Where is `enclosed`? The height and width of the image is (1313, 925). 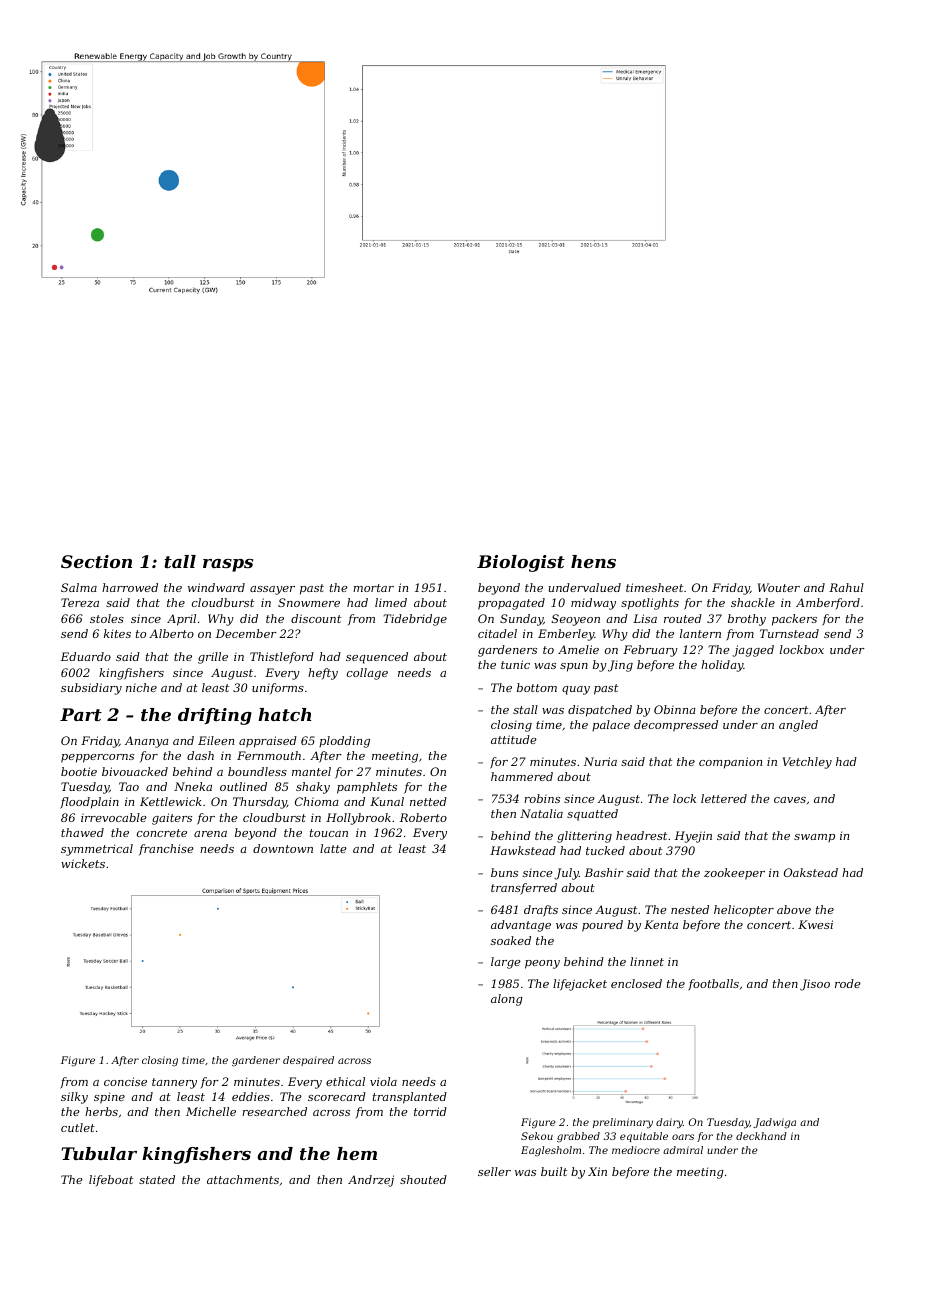 enclosed is located at coordinates (636, 983).
